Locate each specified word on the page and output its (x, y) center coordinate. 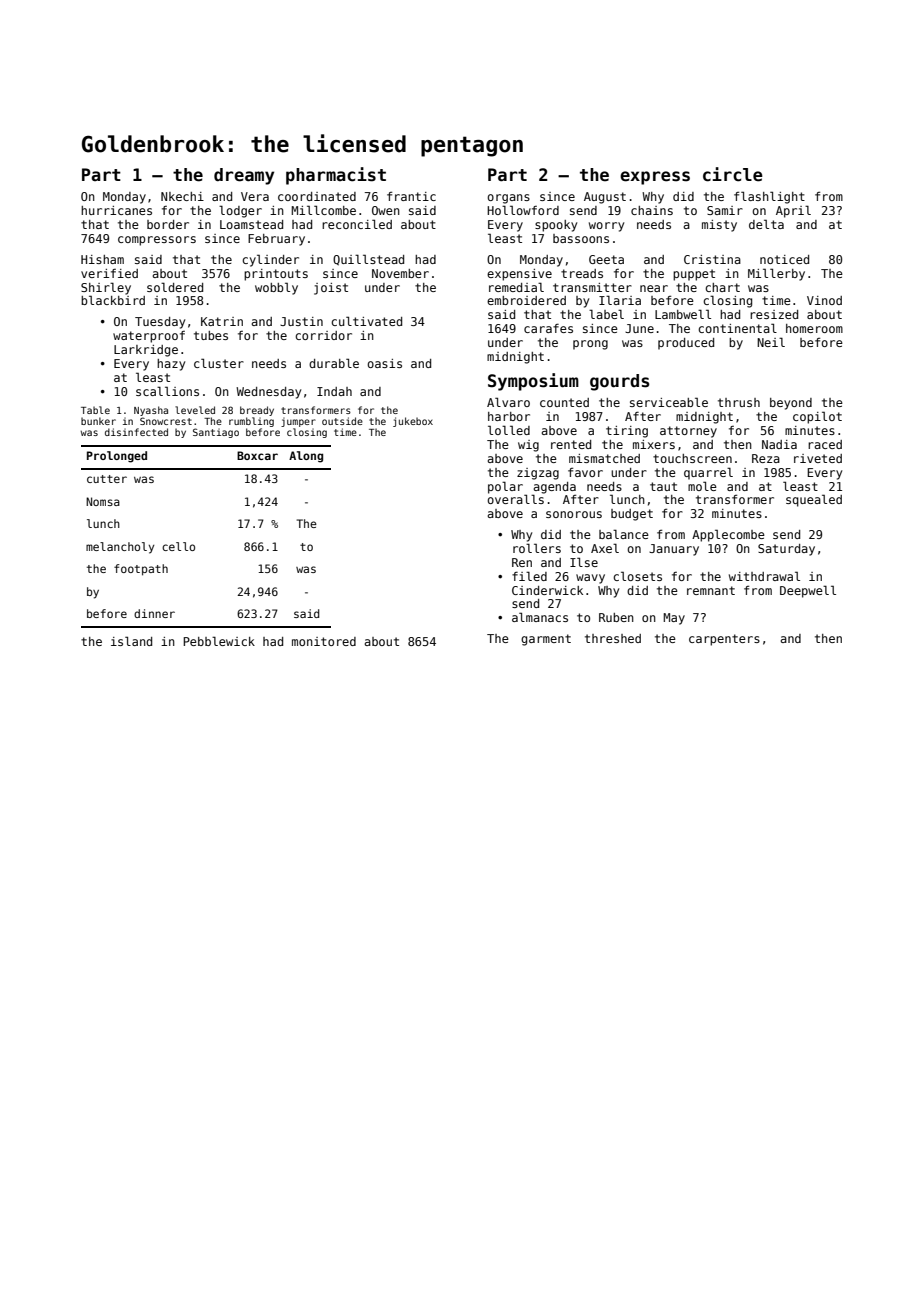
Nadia (779, 444)
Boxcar (257, 455)
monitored (324, 641)
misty (719, 226)
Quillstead (368, 260)
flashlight (769, 197)
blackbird (113, 300)
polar (505, 487)
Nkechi (182, 196)
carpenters (724, 640)
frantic (411, 196)
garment (546, 640)
